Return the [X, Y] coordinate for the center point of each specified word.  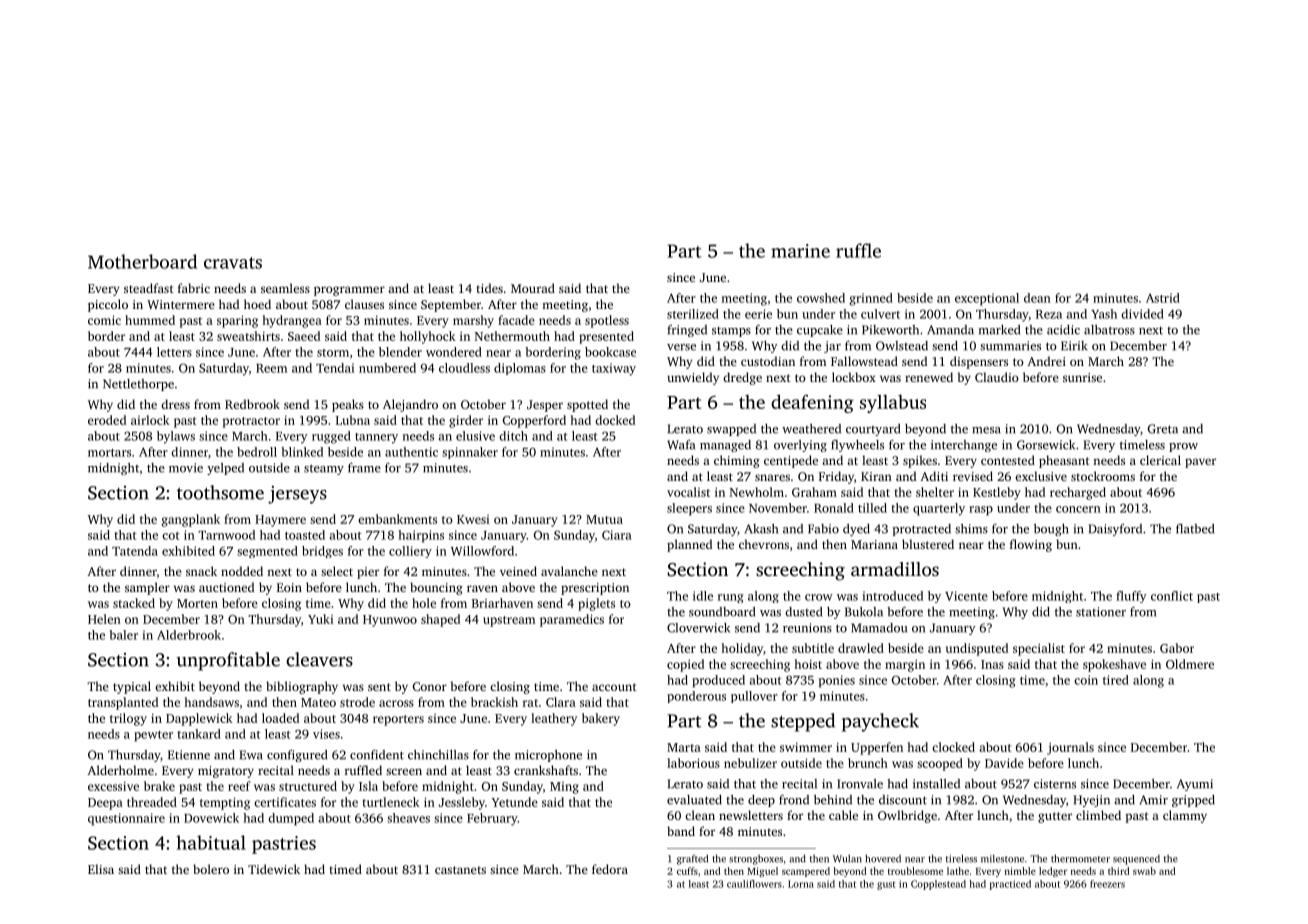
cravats [233, 263]
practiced [1010, 885]
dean [1037, 298]
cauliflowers [754, 884]
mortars [109, 453]
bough [1051, 530]
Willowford [482, 551]
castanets [460, 870]
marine [800, 251]
